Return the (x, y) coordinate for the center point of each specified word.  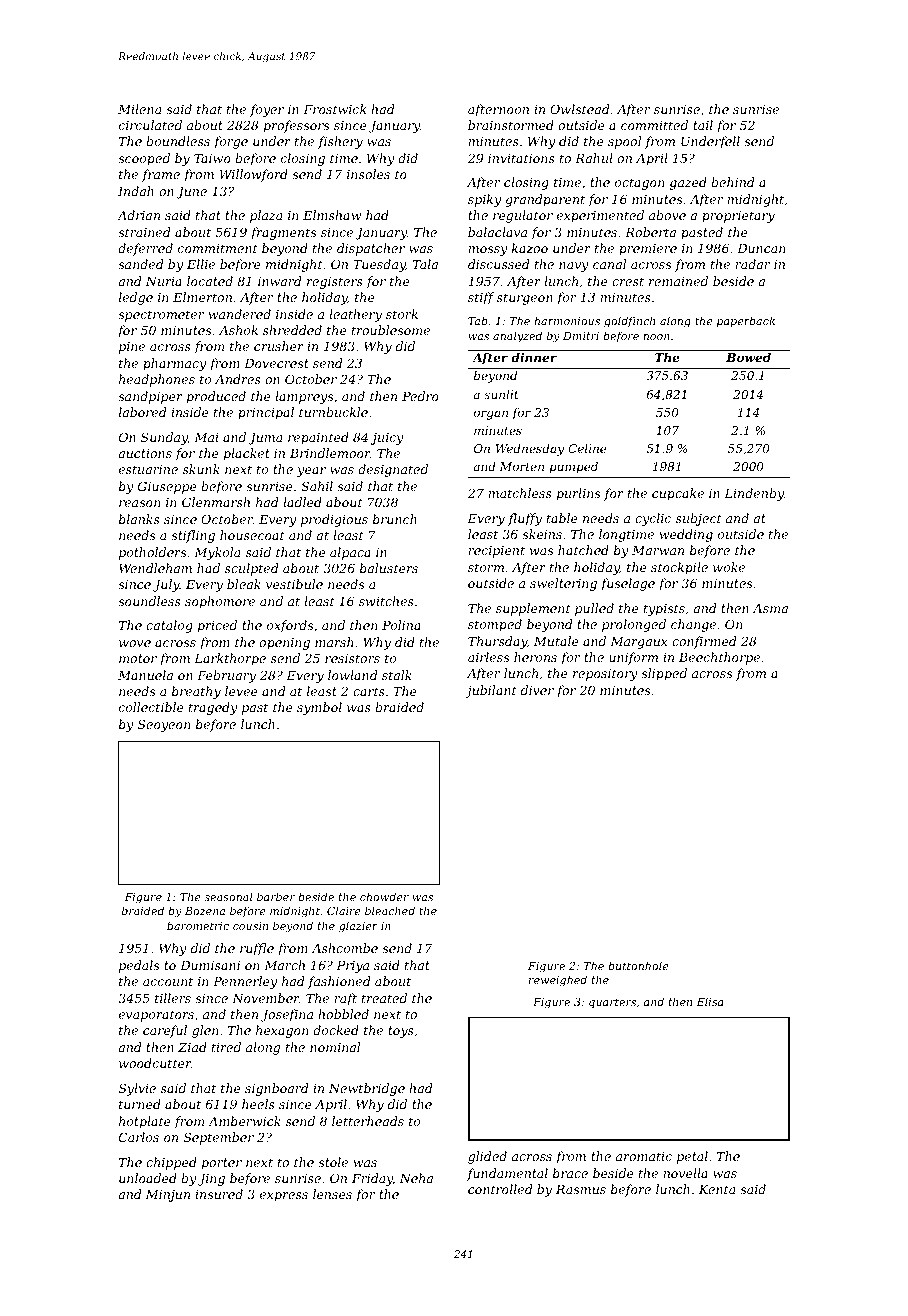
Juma (265, 439)
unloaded (148, 1178)
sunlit (501, 394)
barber (276, 896)
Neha (416, 1178)
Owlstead (579, 109)
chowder (384, 896)
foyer (267, 110)
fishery (340, 142)
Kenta (717, 1189)
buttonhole (638, 965)
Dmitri (581, 336)
